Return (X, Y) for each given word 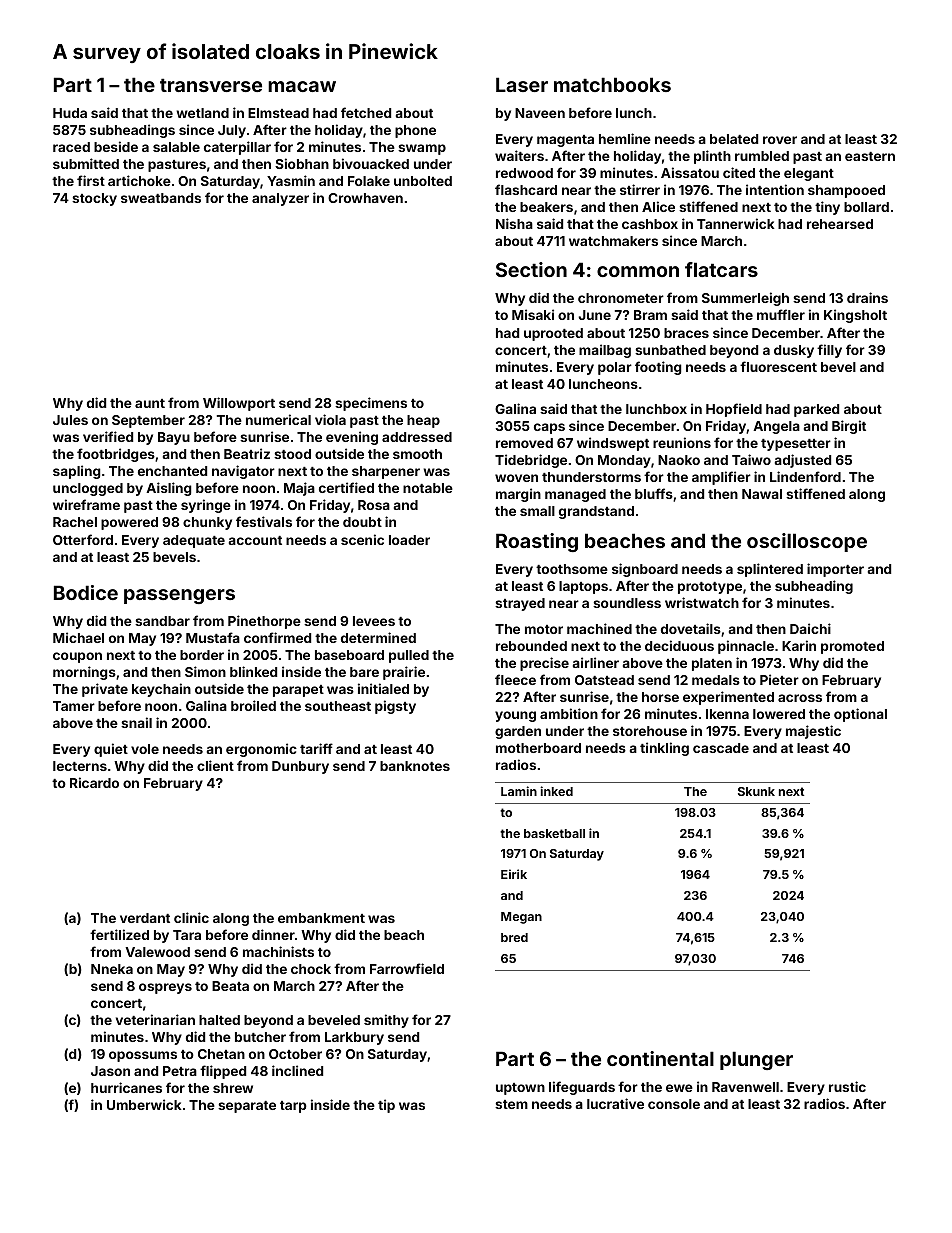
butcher (260, 1037)
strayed (520, 604)
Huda (70, 113)
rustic (847, 1086)
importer (835, 570)
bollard (866, 207)
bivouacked (371, 163)
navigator (243, 472)
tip (386, 1106)
